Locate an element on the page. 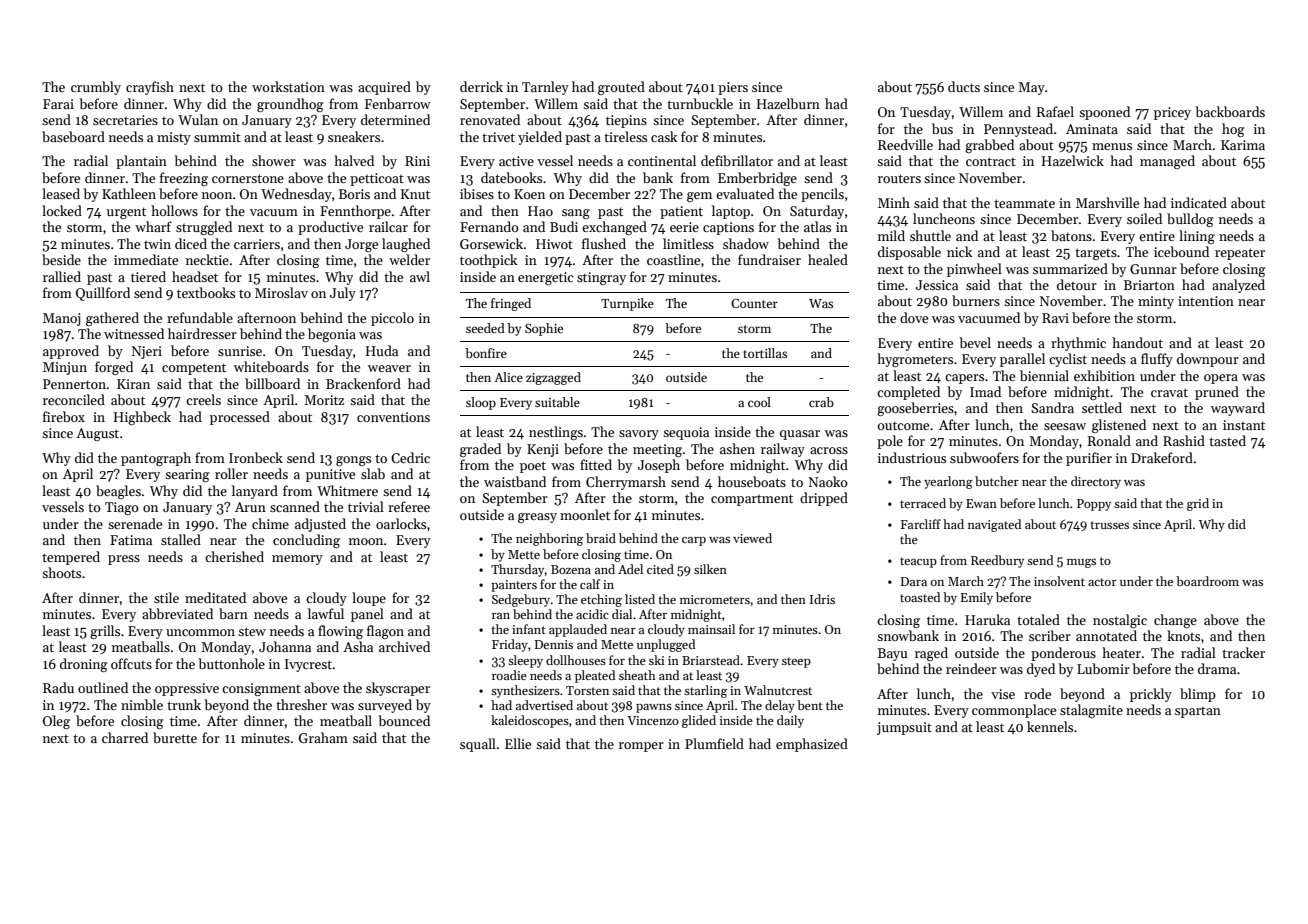 The width and height of the page is (1308, 924). Ellie is located at coordinates (518, 743).
